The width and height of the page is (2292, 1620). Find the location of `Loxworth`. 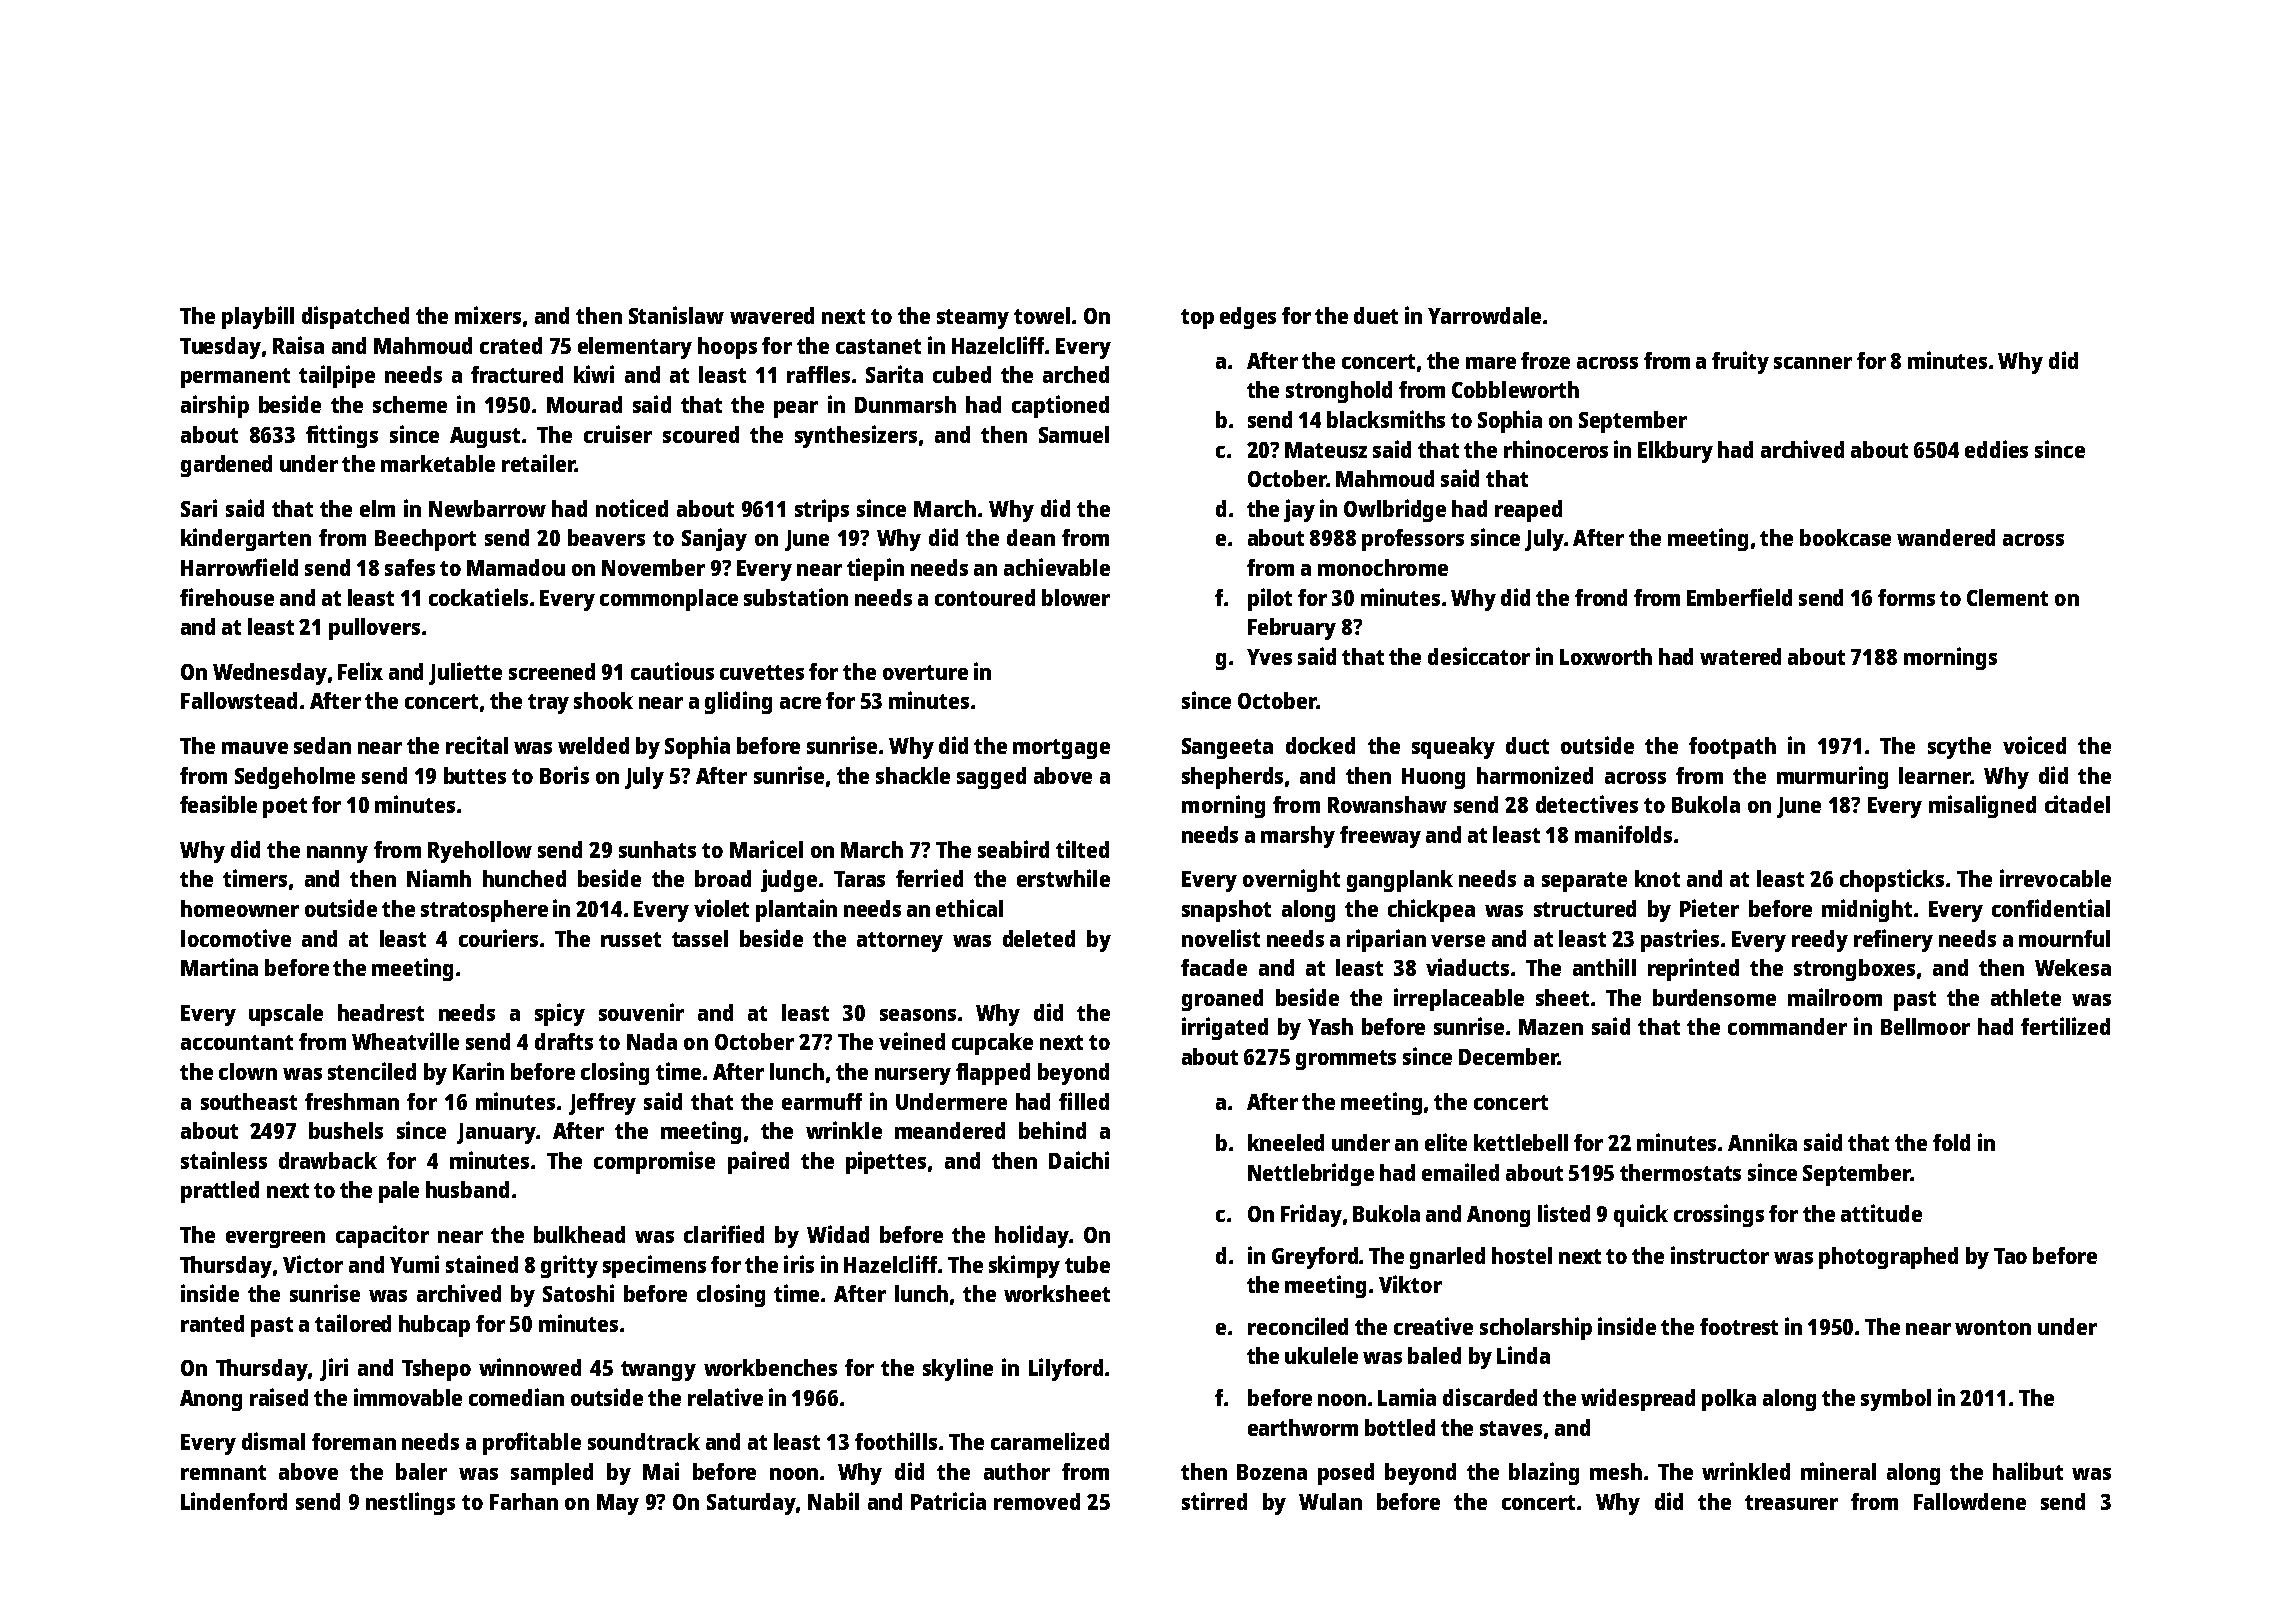

Loxworth is located at coordinates (1606, 656).
